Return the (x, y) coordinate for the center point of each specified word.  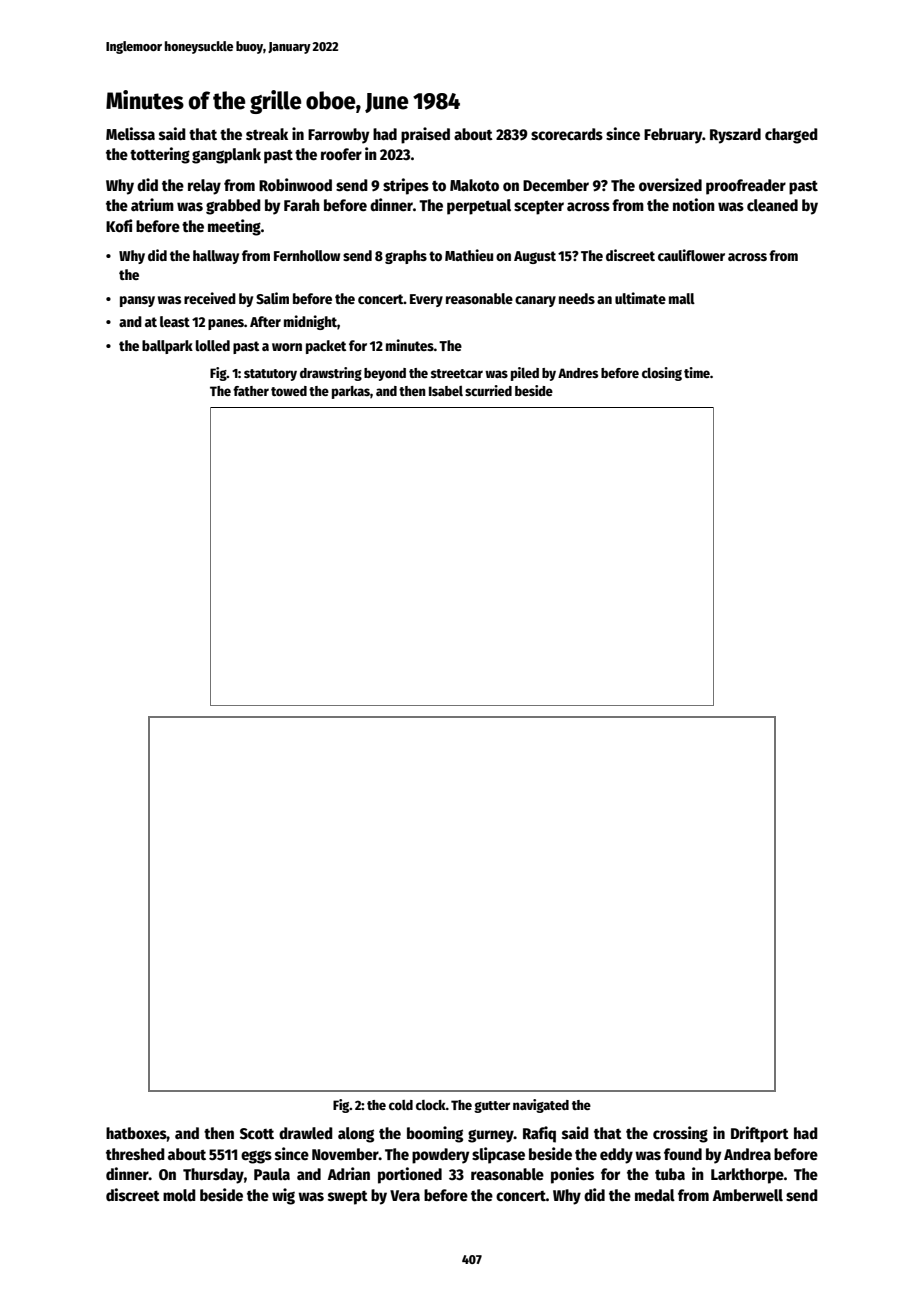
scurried (488, 390)
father (251, 391)
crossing (680, 1134)
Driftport (760, 1134)
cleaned (772, 205)
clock (431, 1105)
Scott (257, 1134)
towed (289, 391)
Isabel (446, 391)
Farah (302, 205)
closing (662, 374)
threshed (135, 1154)
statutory (270, 375)
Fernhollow (307, 255)
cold (401, 1105)
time (697, 372)
